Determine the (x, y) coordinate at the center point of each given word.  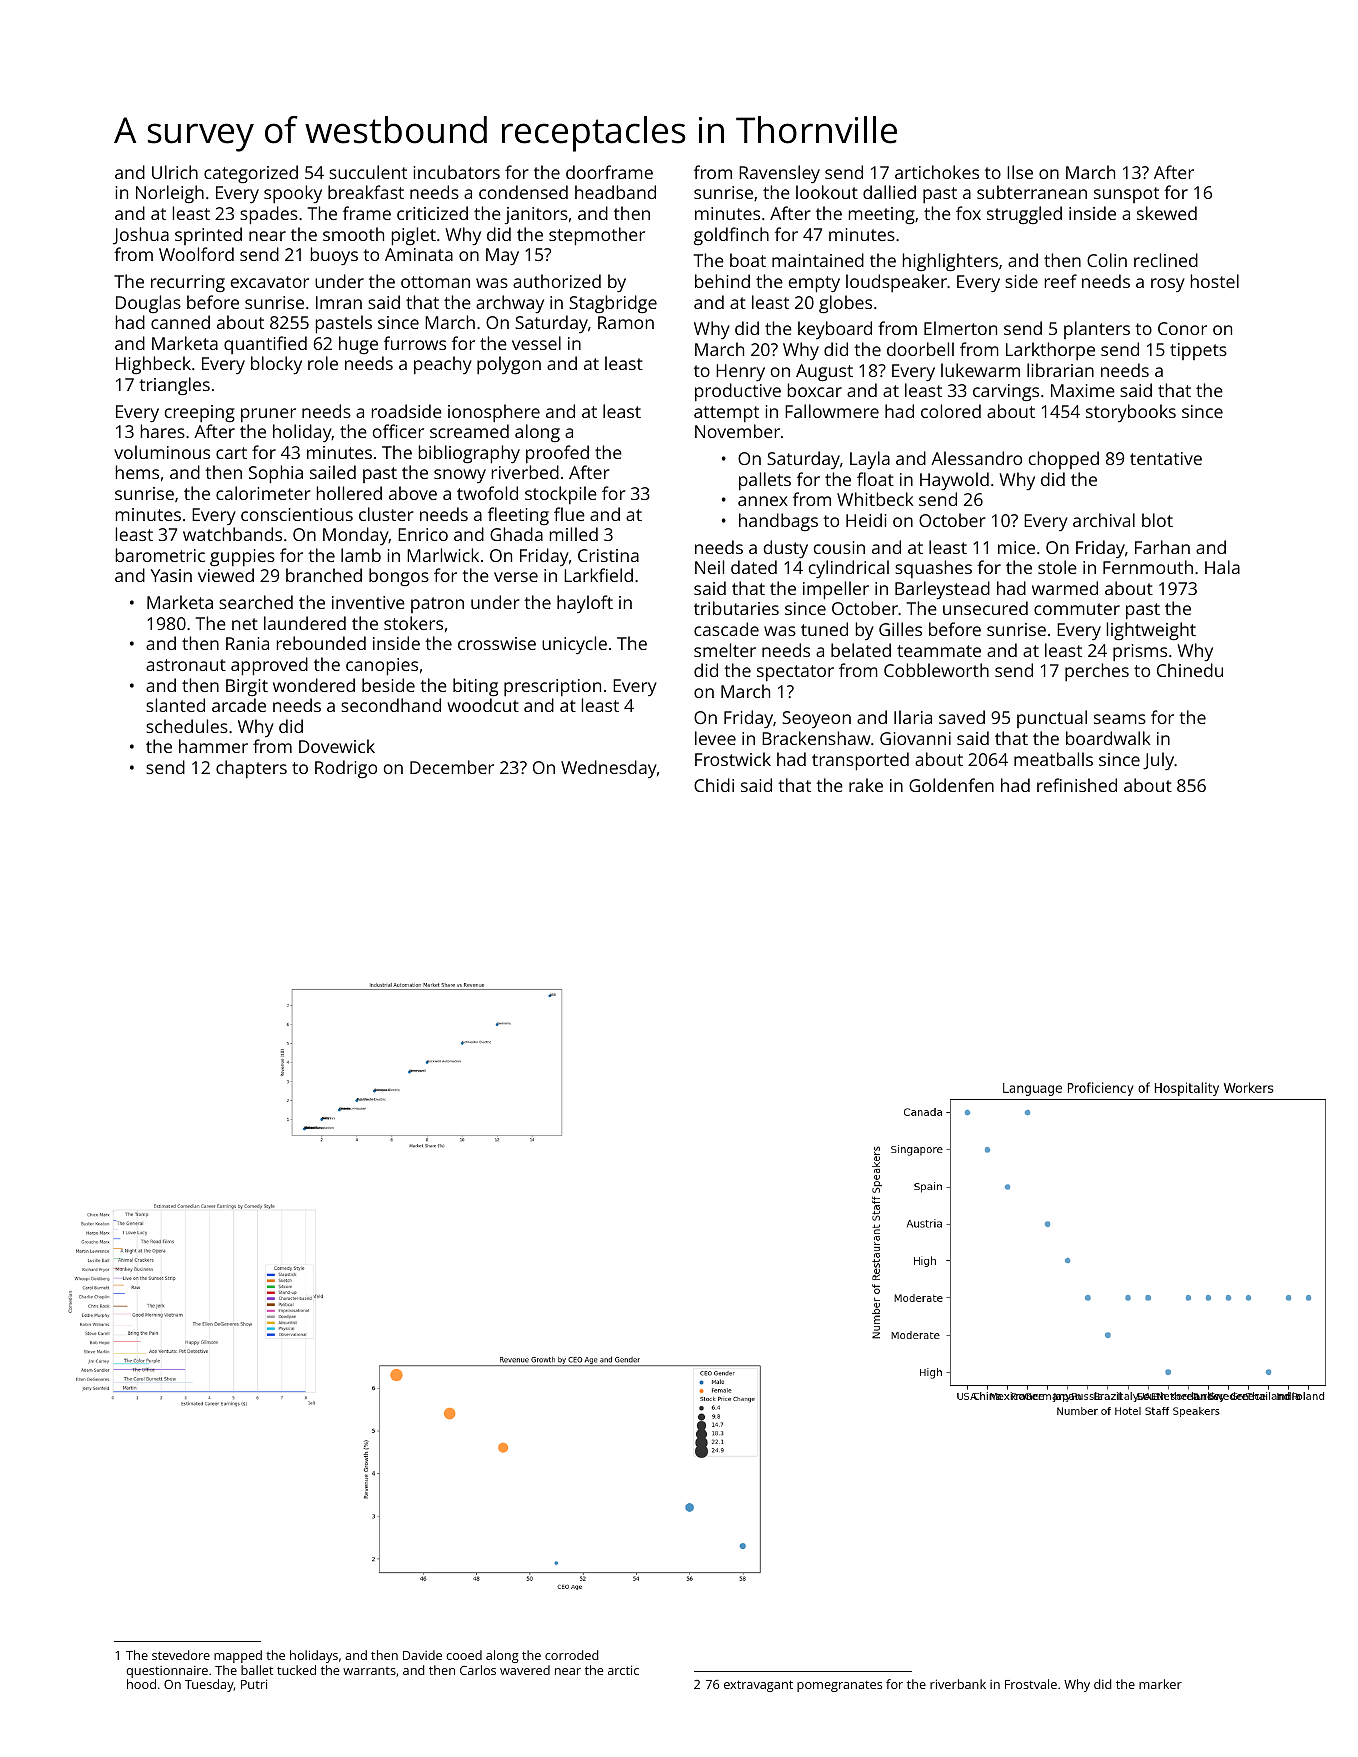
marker (1160, 1684)
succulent (368, 172)
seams (1120, 719)
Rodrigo (346, 769)
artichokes (937, 172)
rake (866, 785)
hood (141, 1684)
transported (860, 761)
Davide (422, 1655)
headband (615, 192)
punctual (1052, 719)
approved (269, 666)
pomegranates (839, 1686)
